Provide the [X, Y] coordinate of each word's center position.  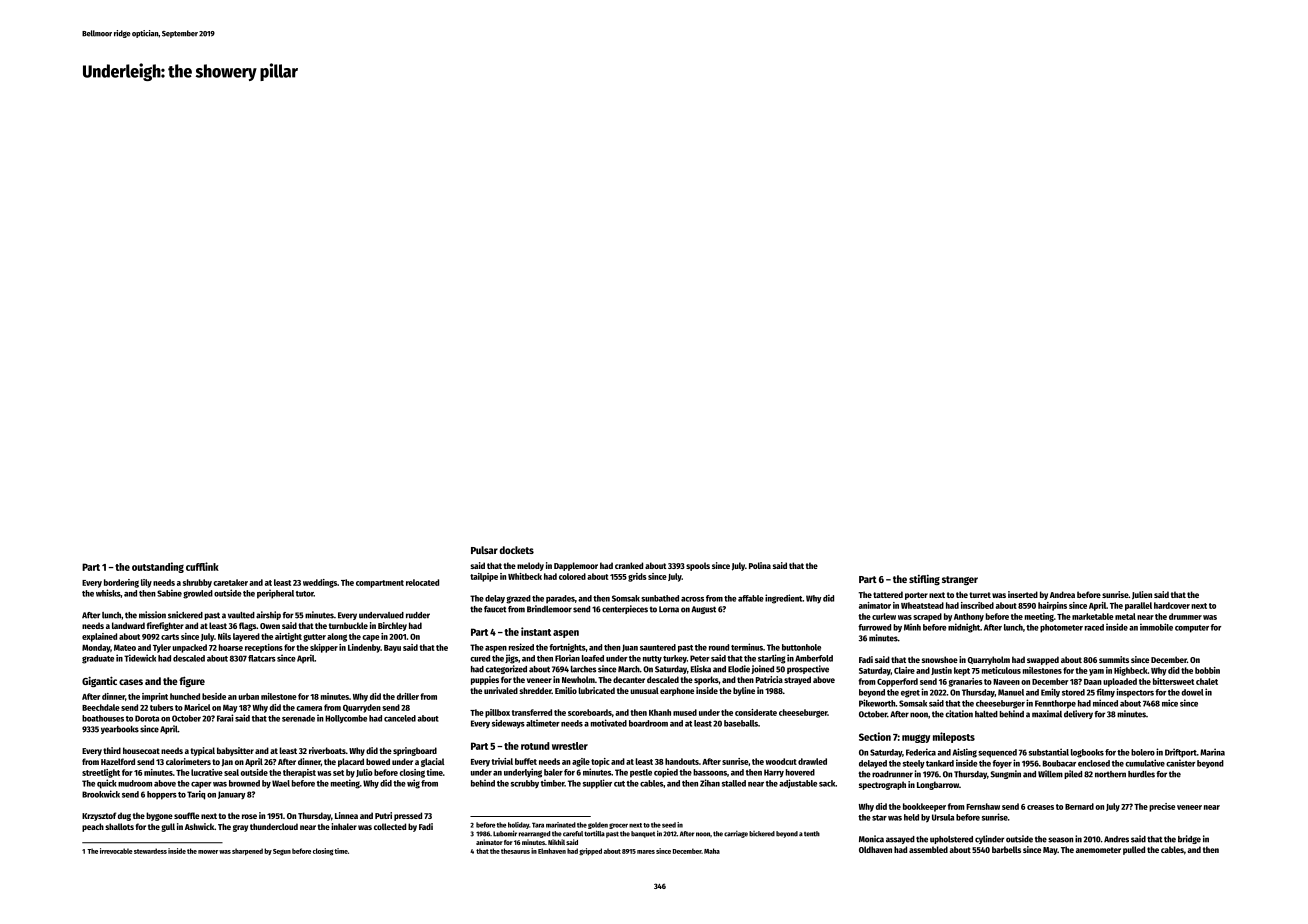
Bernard [1079, 806]
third [112, 750]
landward [128, 625]
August [703, 610]
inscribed [977, 605]
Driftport [1181, 753]
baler [553, 772]
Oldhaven [875, 849]
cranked [629, 565]
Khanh [660, 712]
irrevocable [116, 851]
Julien [1142, 595]
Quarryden [362, 708]
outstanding [158, 567]
